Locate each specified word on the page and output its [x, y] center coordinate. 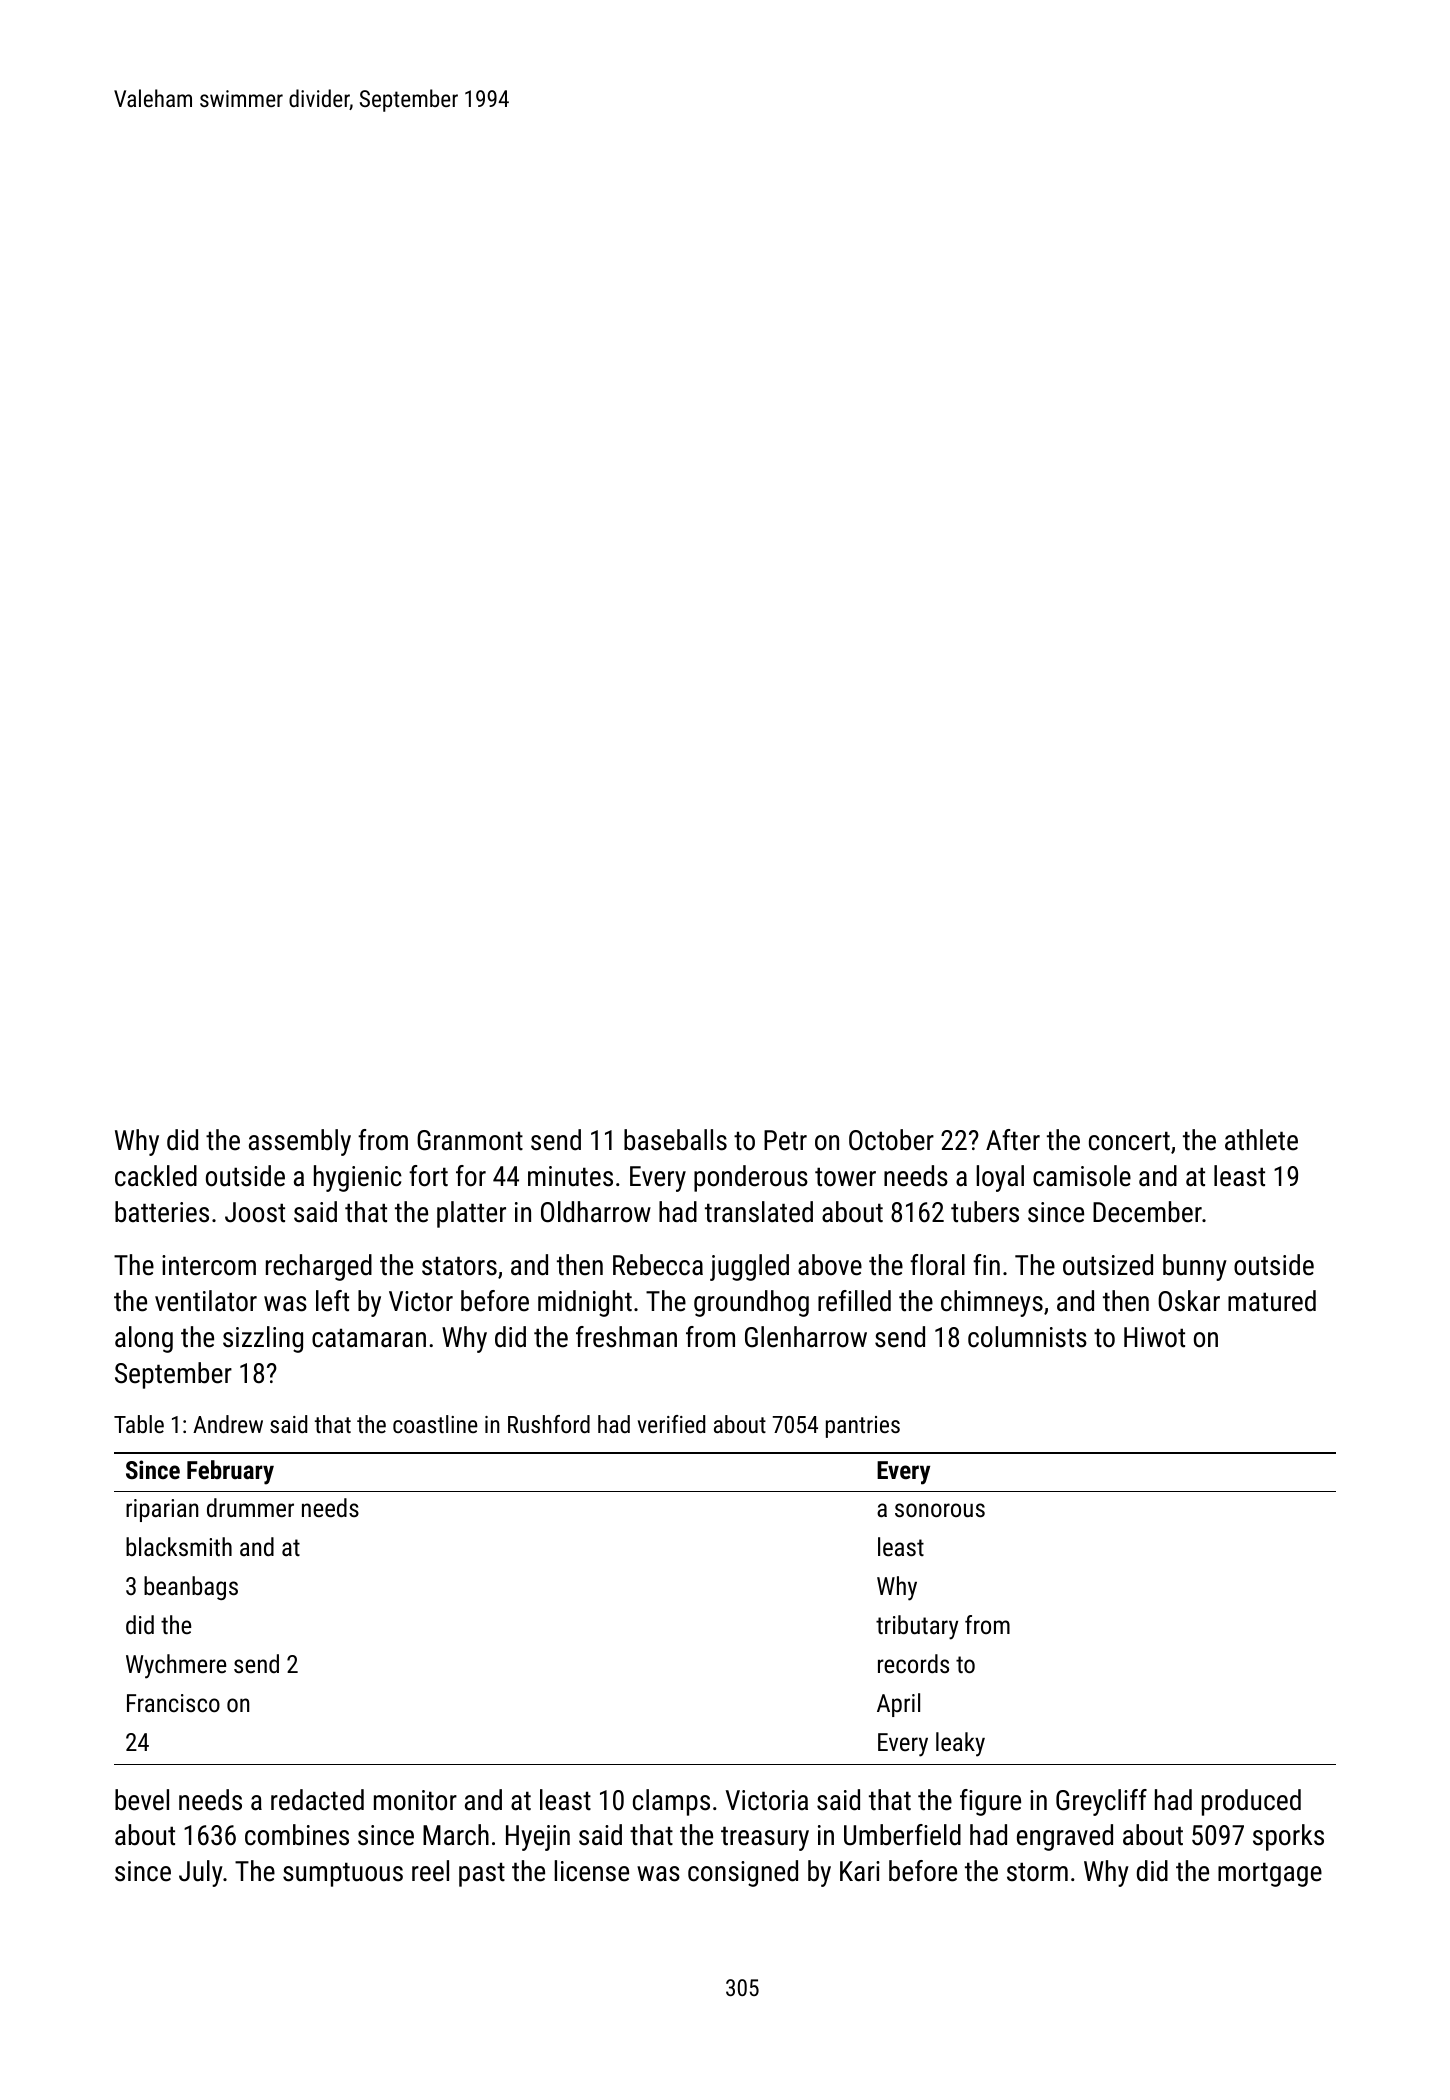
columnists [1027, 1337]
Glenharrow [806, 1337]
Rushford [549, 1424]
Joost [255, 1212]
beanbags [191, 1588]
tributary [917, 1627]
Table [139, 1424]
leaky [960, 1744]
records [913, 1663]
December [1147, 1212]
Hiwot [1154, 1337]
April [898, 1705]
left [332, 1301]
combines [297, 1835]
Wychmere [176, 1666]
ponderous [751, 1178]
